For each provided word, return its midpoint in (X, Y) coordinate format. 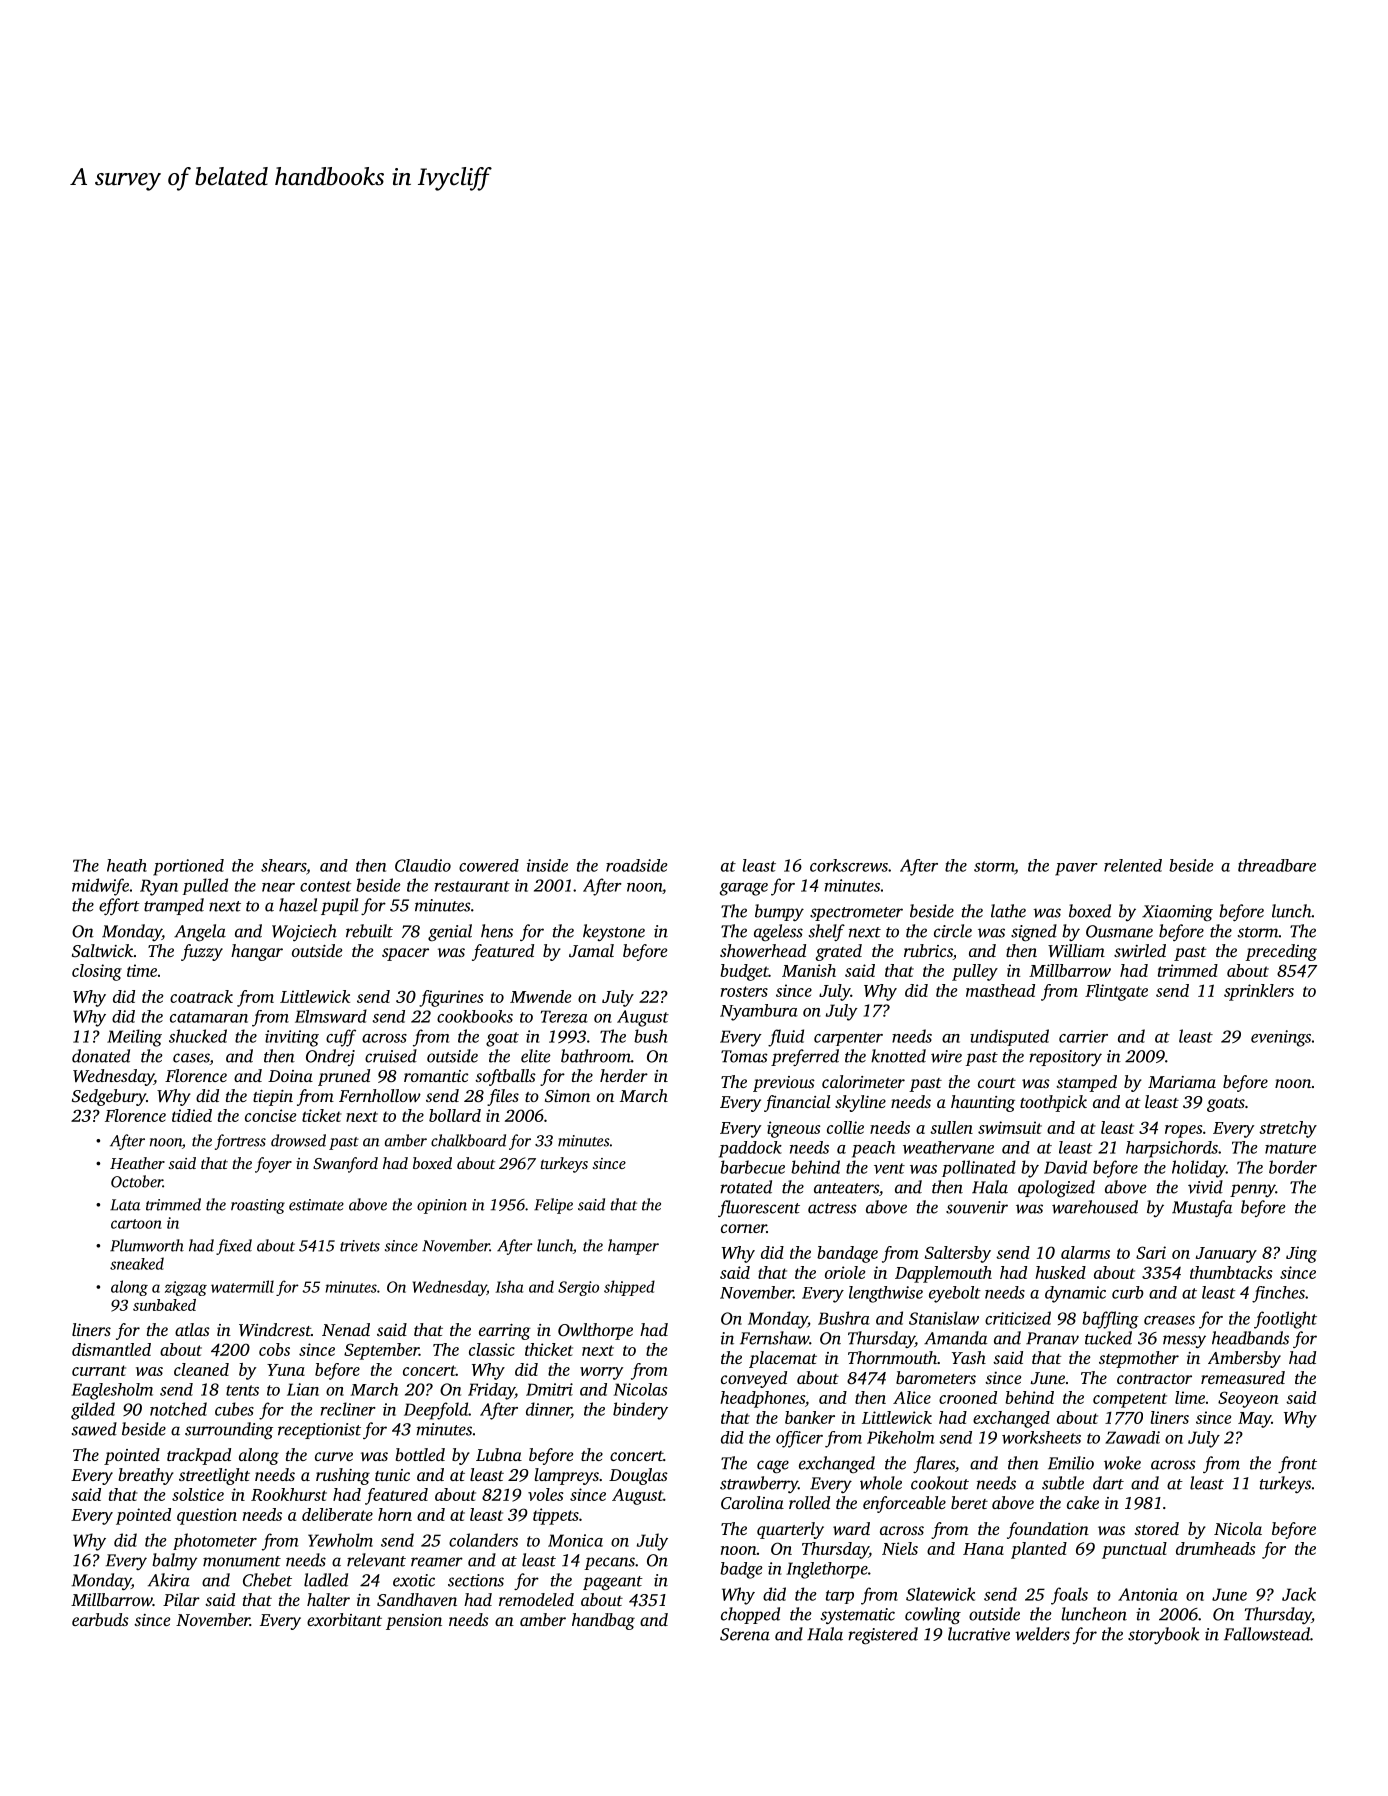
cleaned (201, 1369)
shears (283, 865)
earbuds (100, 1619)
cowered (489, 865)
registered (883, 1635)
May (1254, 1420)
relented (1133, 865)
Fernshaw (774, 1338)
